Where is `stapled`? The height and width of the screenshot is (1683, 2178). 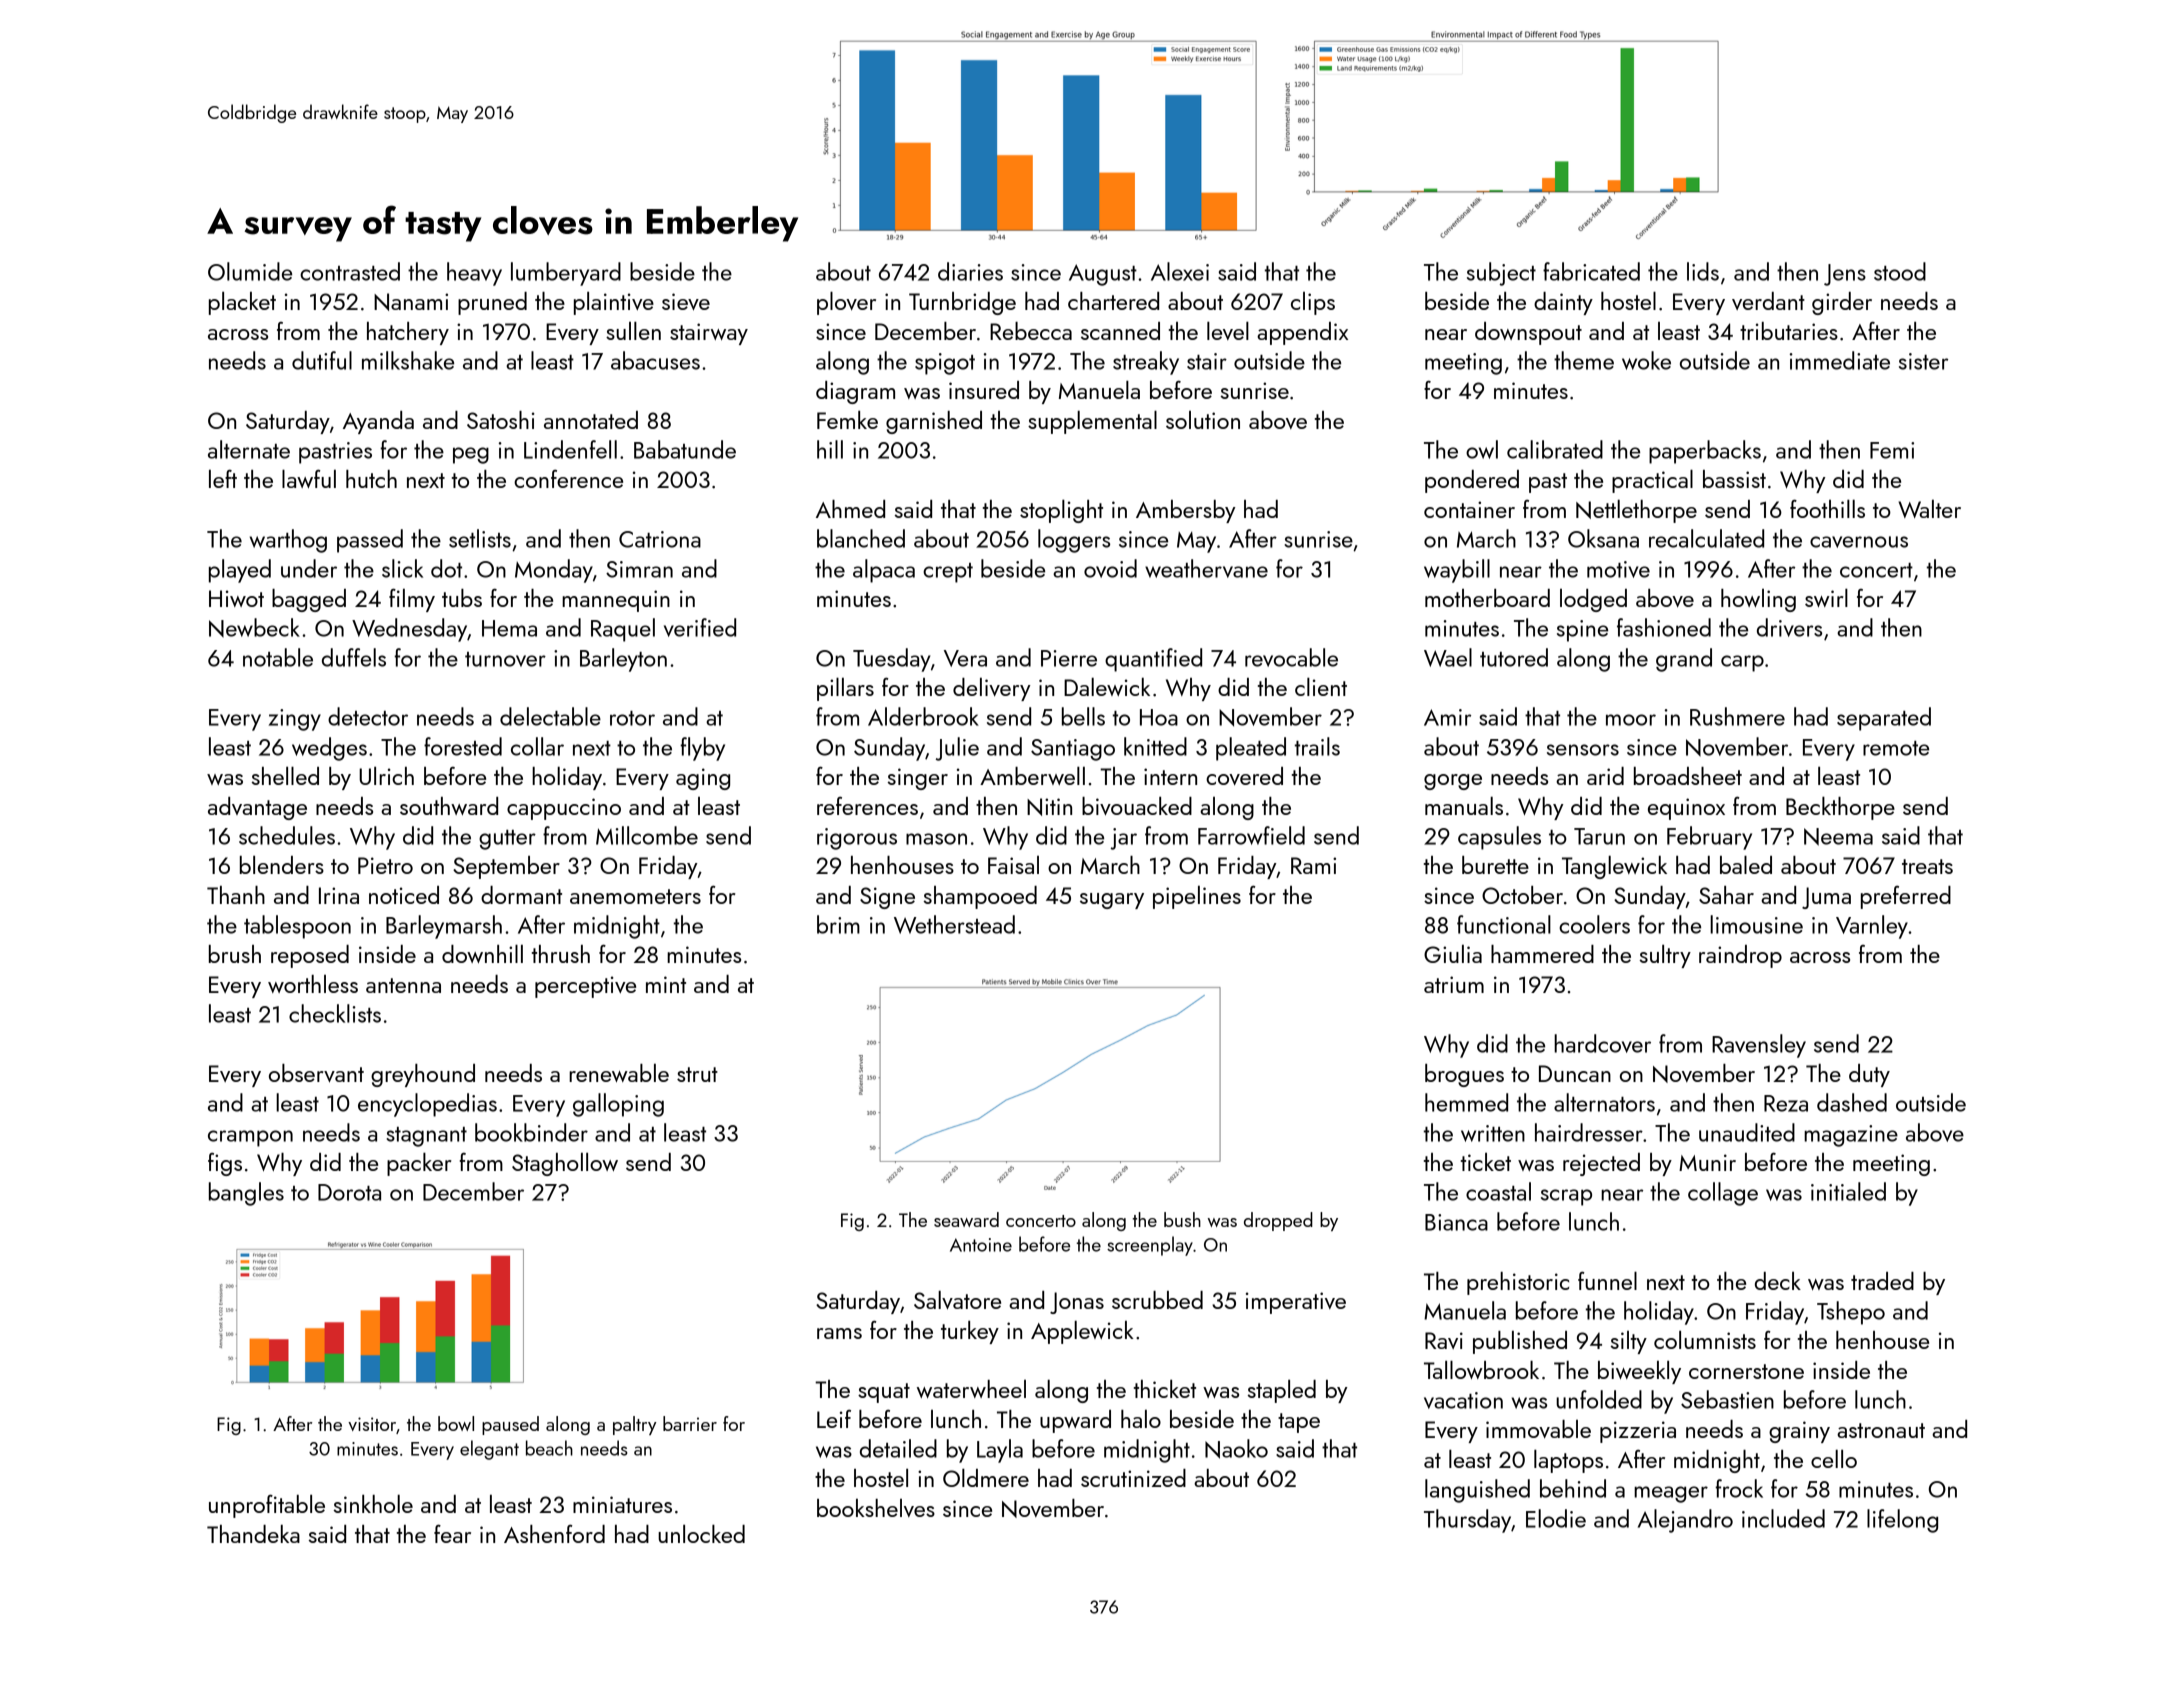
stapled is located at coordinates (1281, 1391).
